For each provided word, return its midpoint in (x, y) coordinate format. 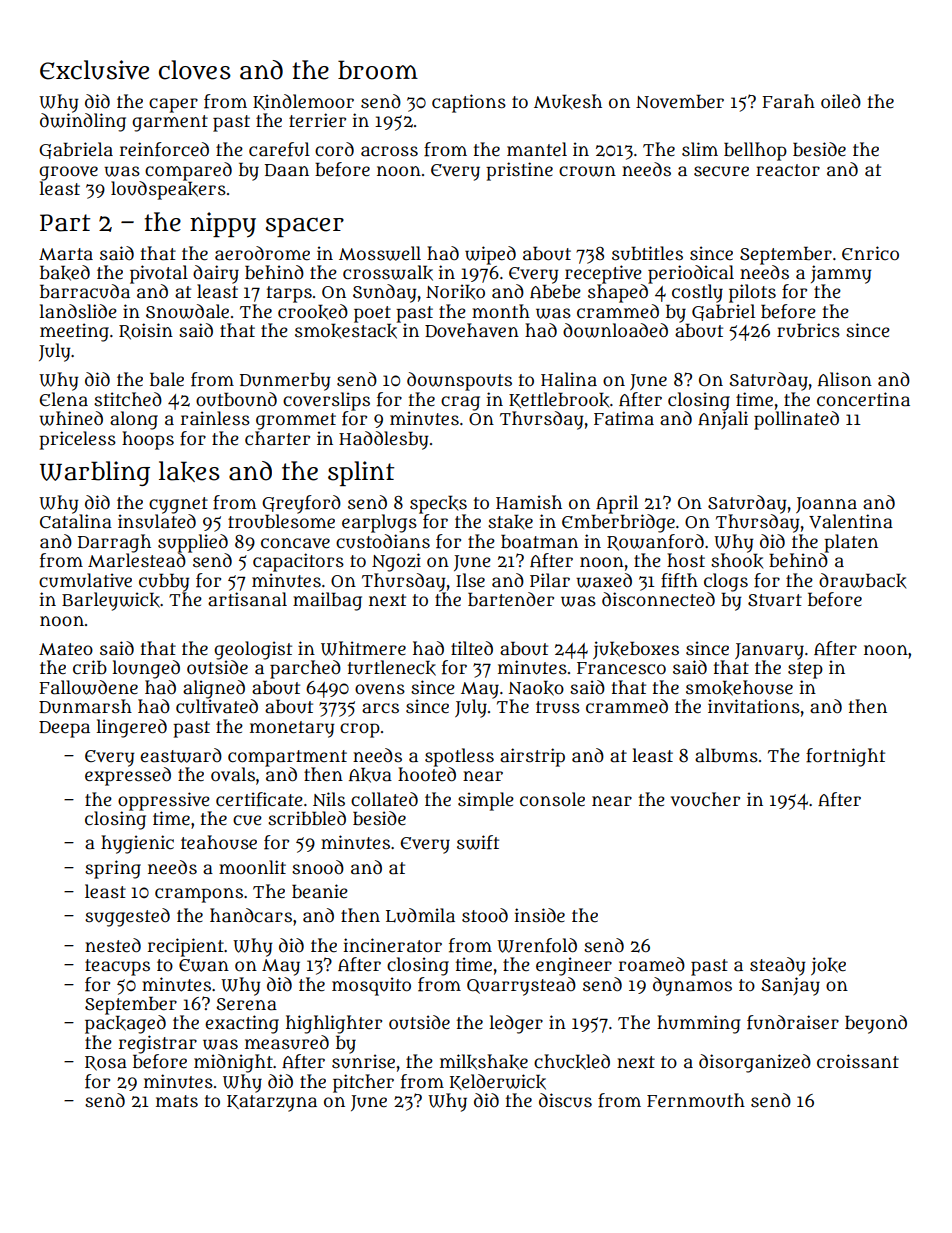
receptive (603, 274)
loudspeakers (168, 190)
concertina (863, 399)
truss (558, 707)
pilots (752, 293)
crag (460, 403)
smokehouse (739, 688)
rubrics (808, 330)
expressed (128, 776)
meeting (74, 332)
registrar (158, 1044)
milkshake (484, 1062)
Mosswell (380, 253)
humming (699, 1024)
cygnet (178, 505)
